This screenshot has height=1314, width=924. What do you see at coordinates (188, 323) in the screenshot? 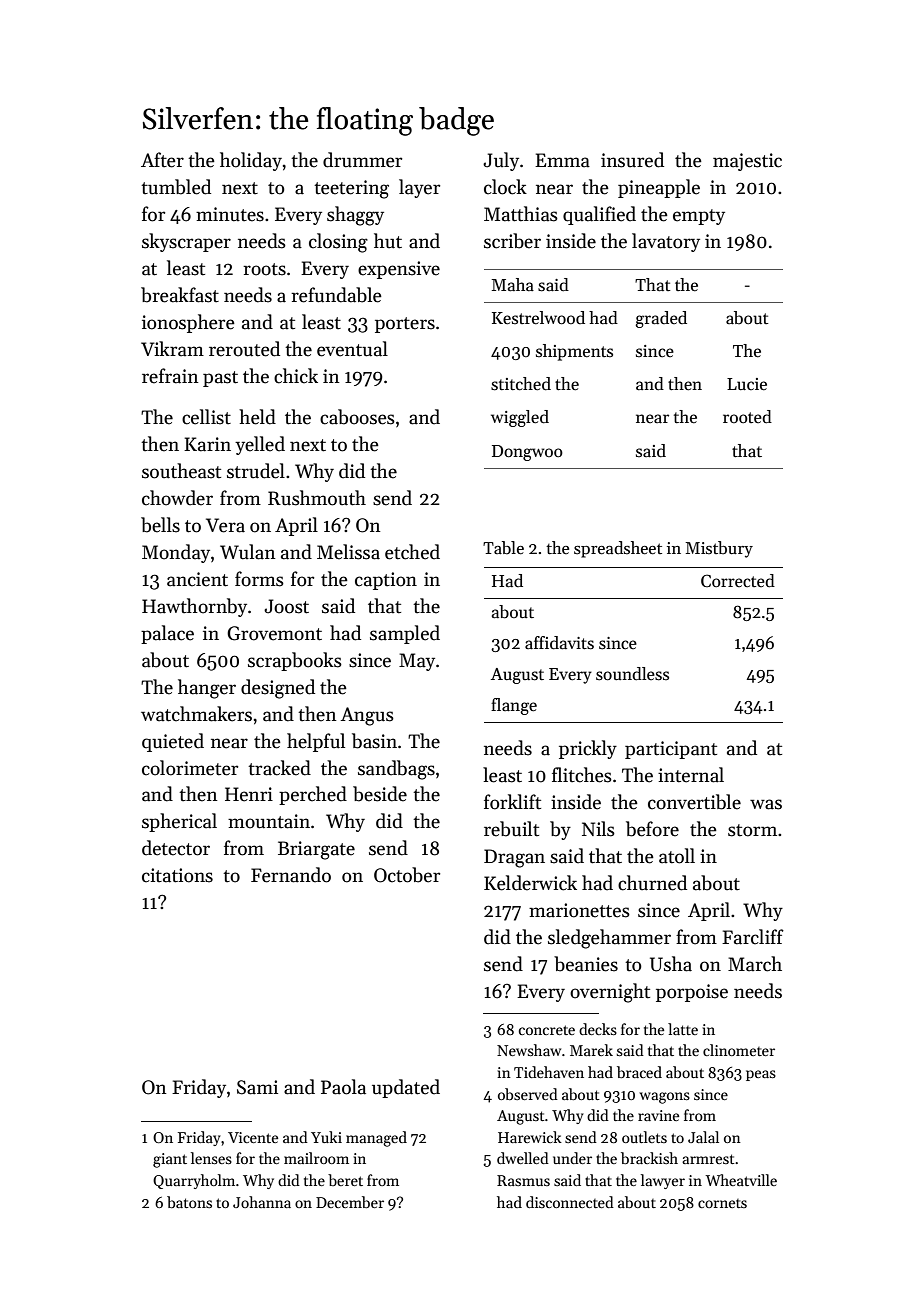
I see `ionosphere` at bounding box center [188, 323].
